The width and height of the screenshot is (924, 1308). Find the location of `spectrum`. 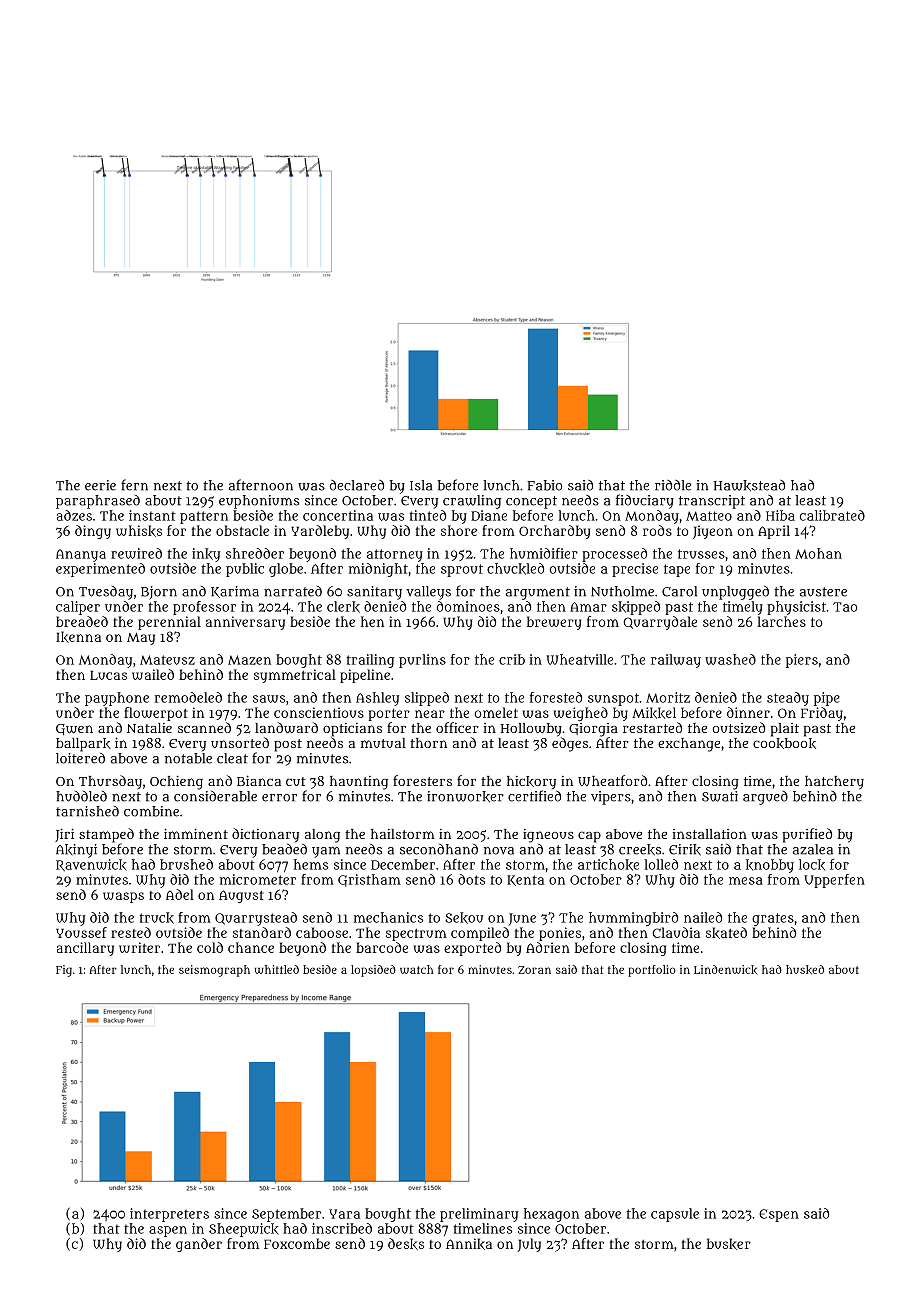

spectrum is located at coordinates (416, 935).
